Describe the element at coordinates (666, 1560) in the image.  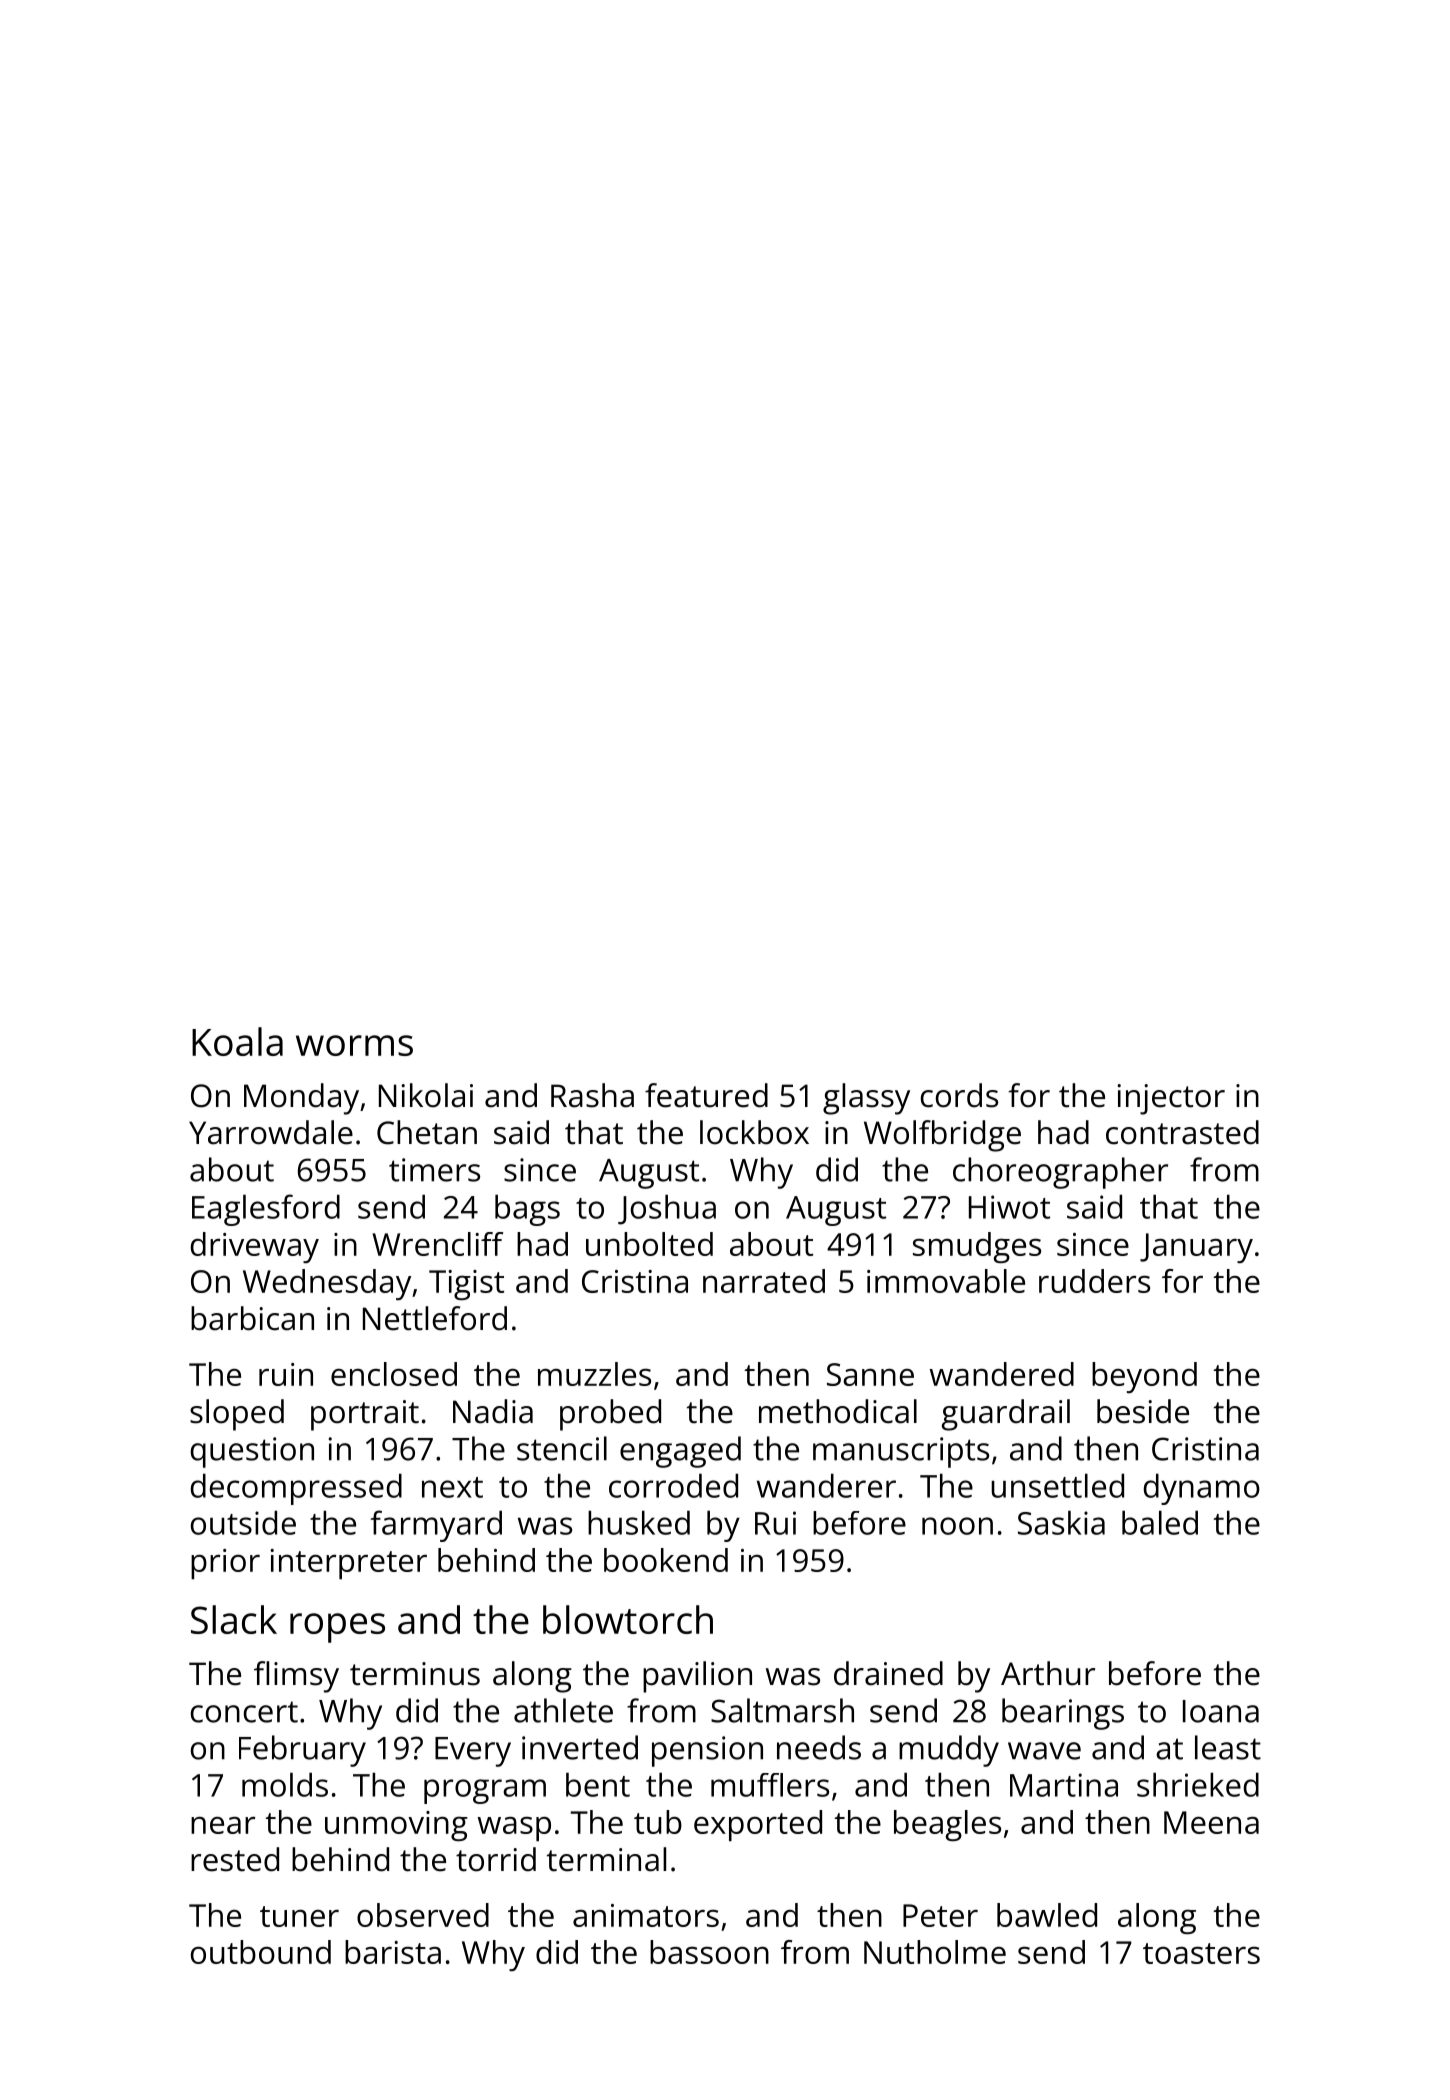
I see `bookend` at that location.
